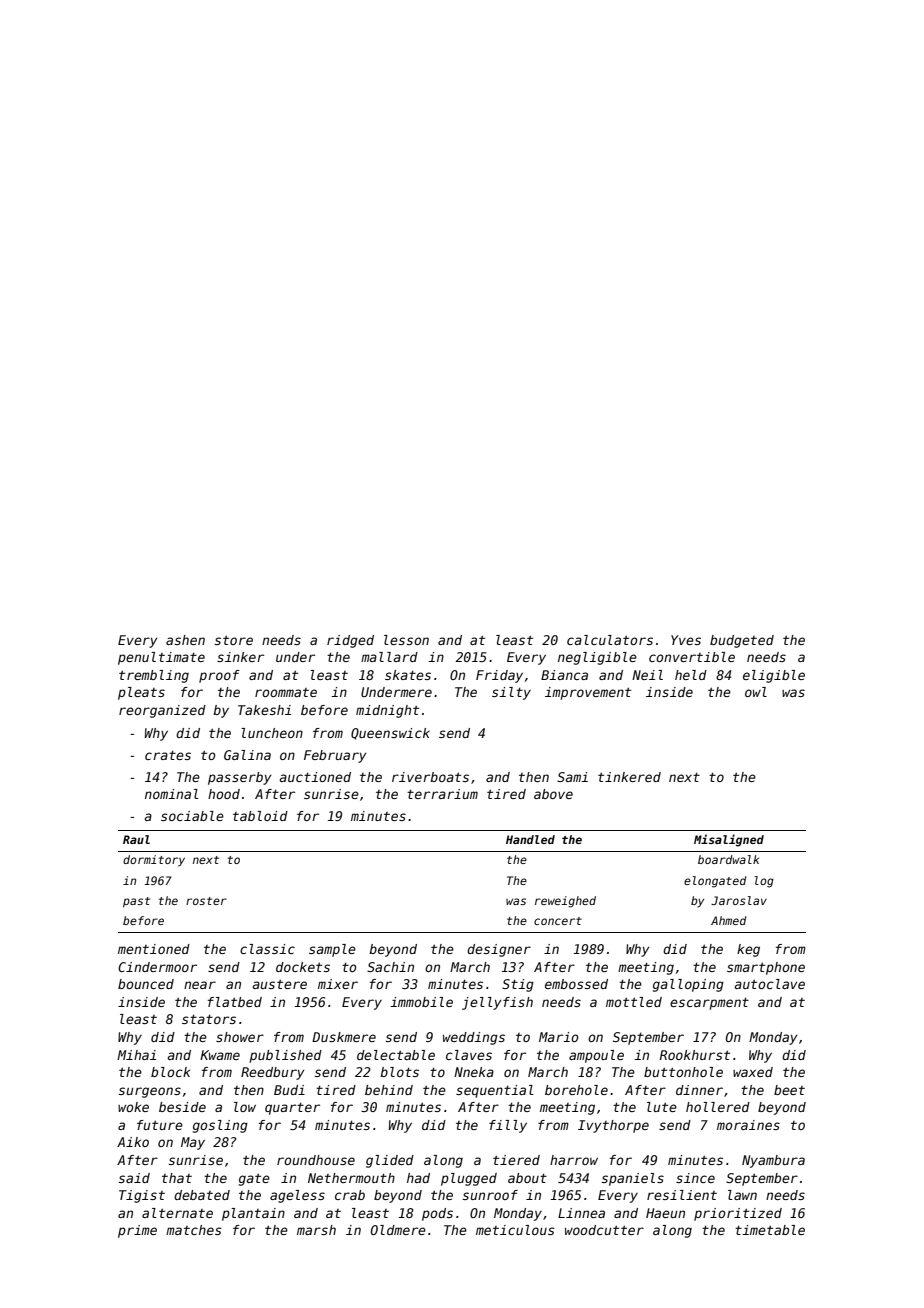 Image resolution: width=924 pixels, height=1308 pixels. I want to click on bounced, so click(146, 984).
